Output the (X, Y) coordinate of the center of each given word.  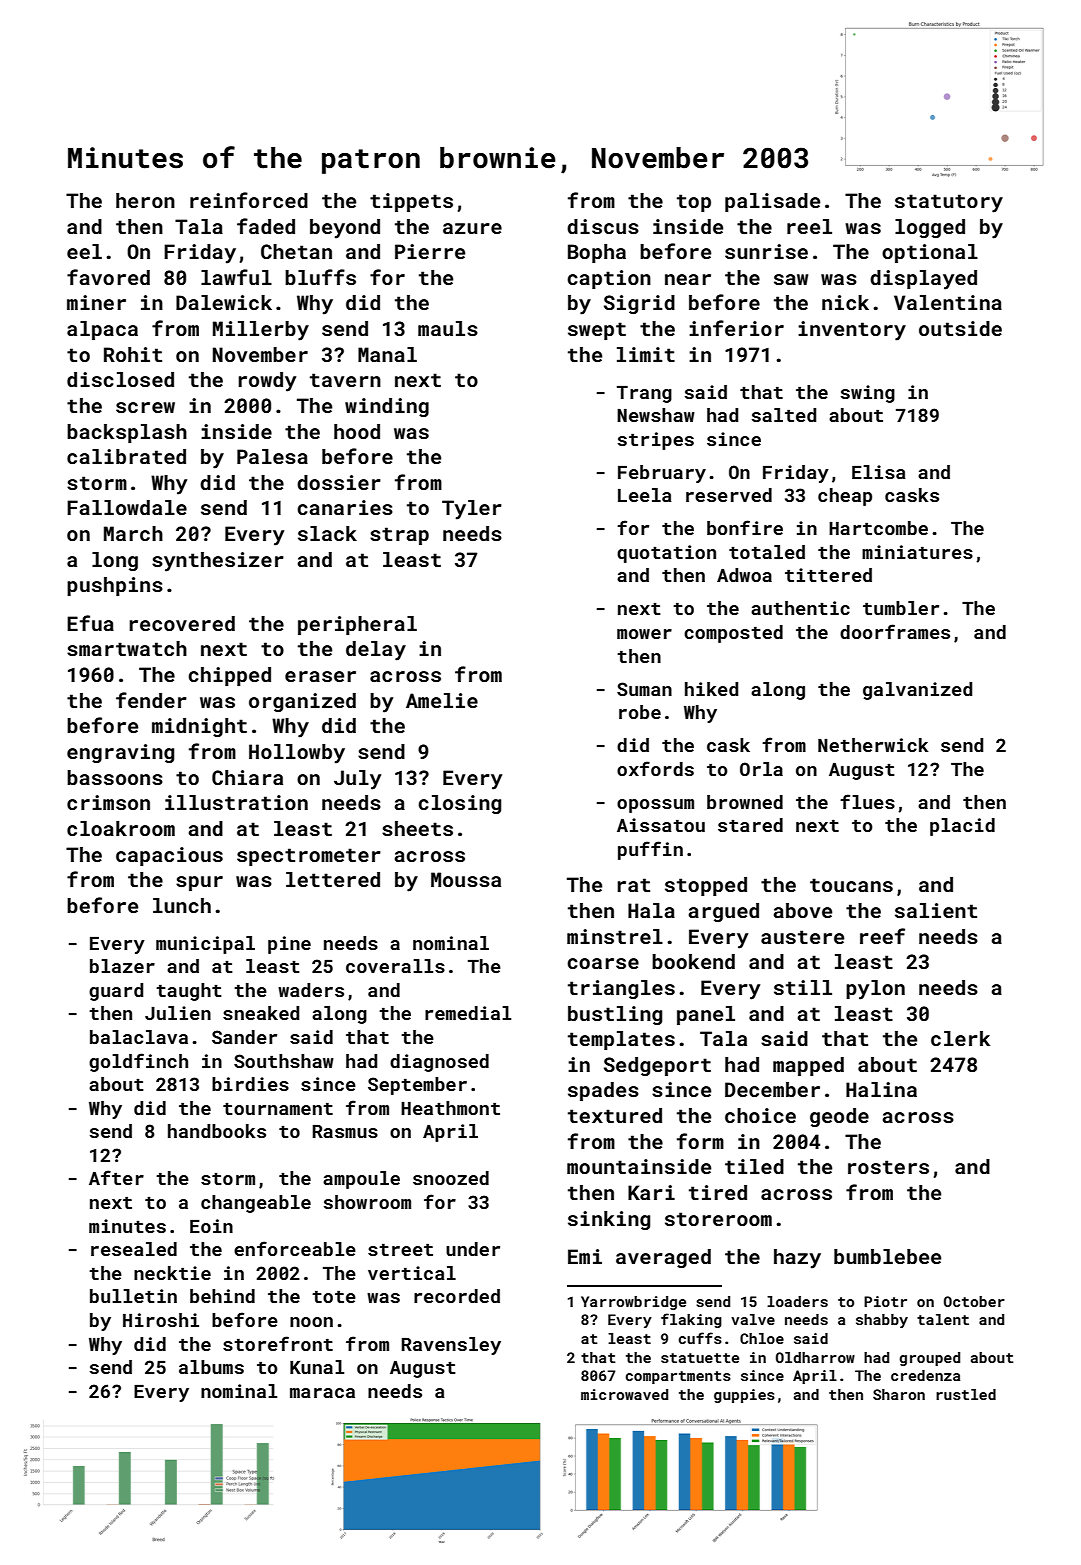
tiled (754, 1166)
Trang (644, 394)
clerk (960, 1038)
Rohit (133, 354)
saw (791, 279)
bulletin (133, 1296)
